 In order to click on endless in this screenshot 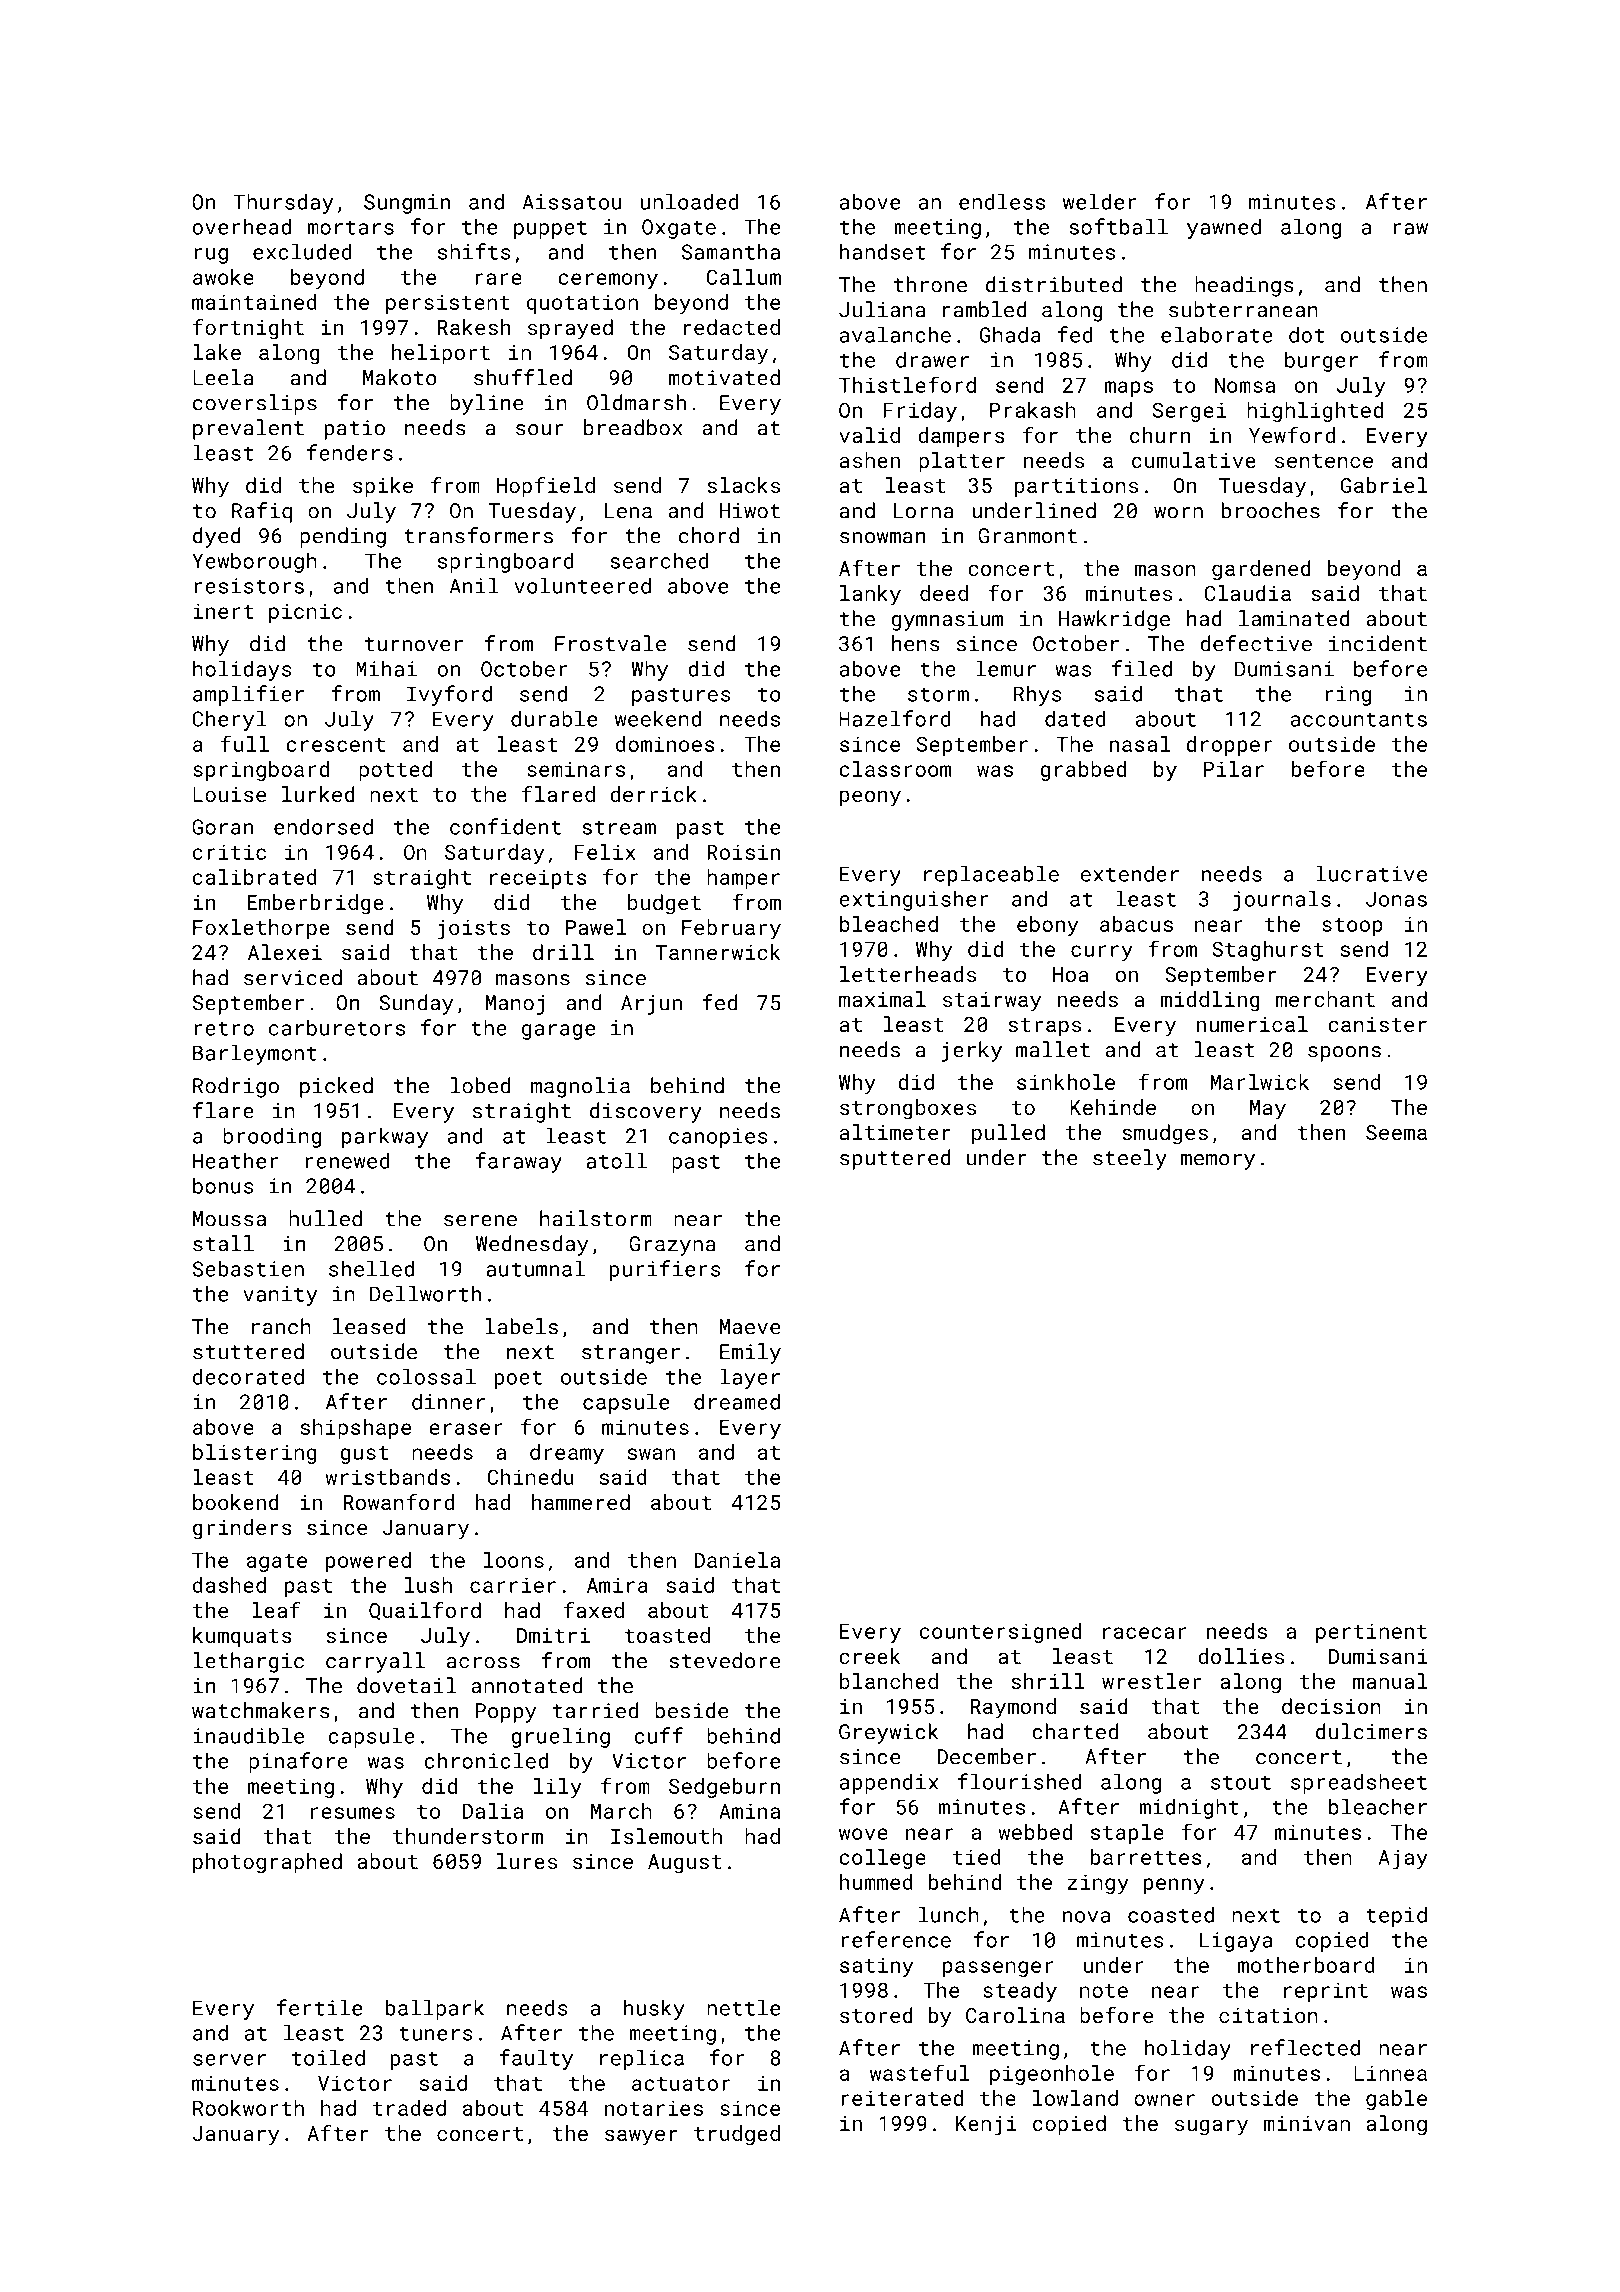, I will do `click(1002, 201)`.
